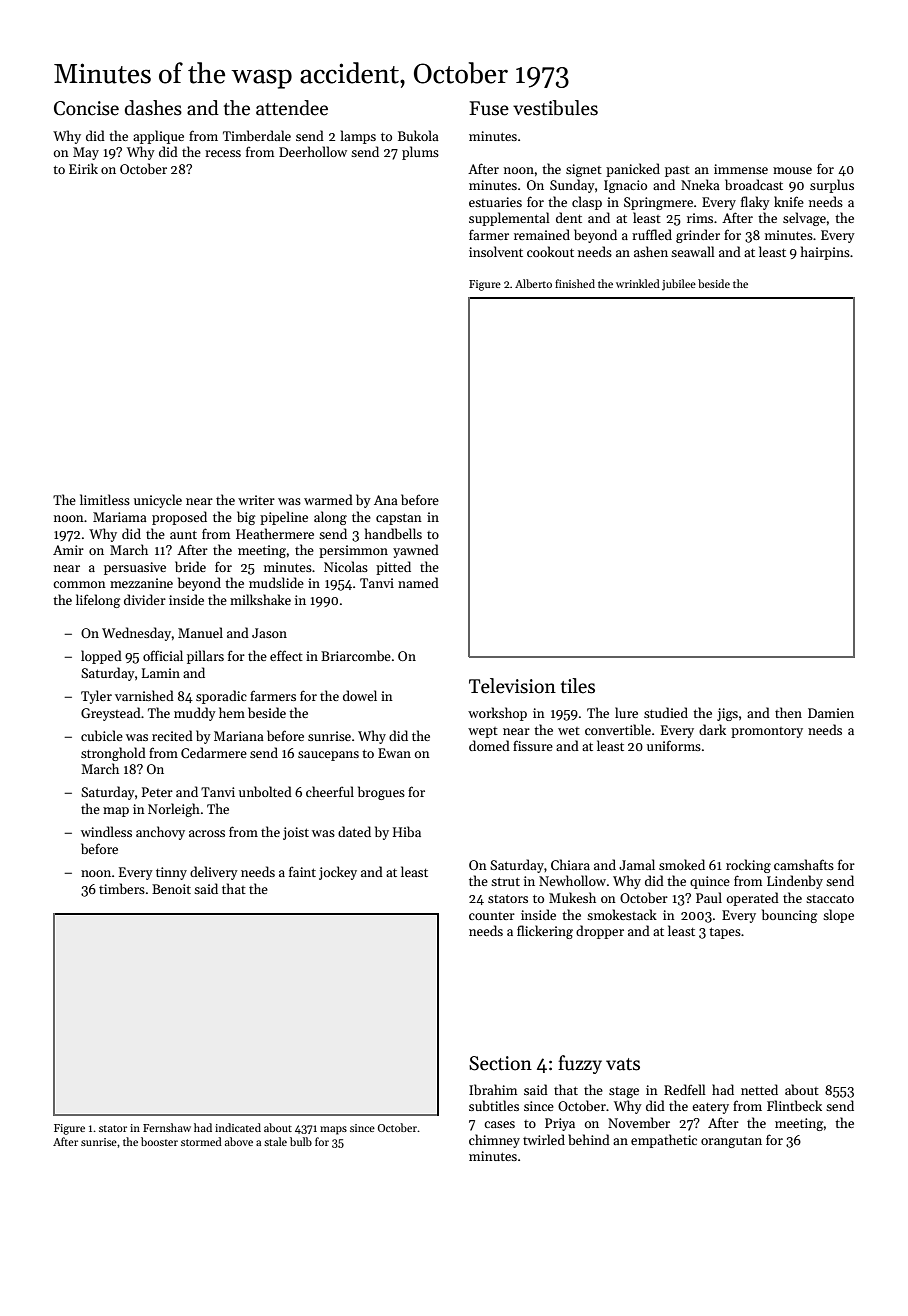  Describe the element at coordinates (354, 831) in the screenshot. I see `dated` at that location.
